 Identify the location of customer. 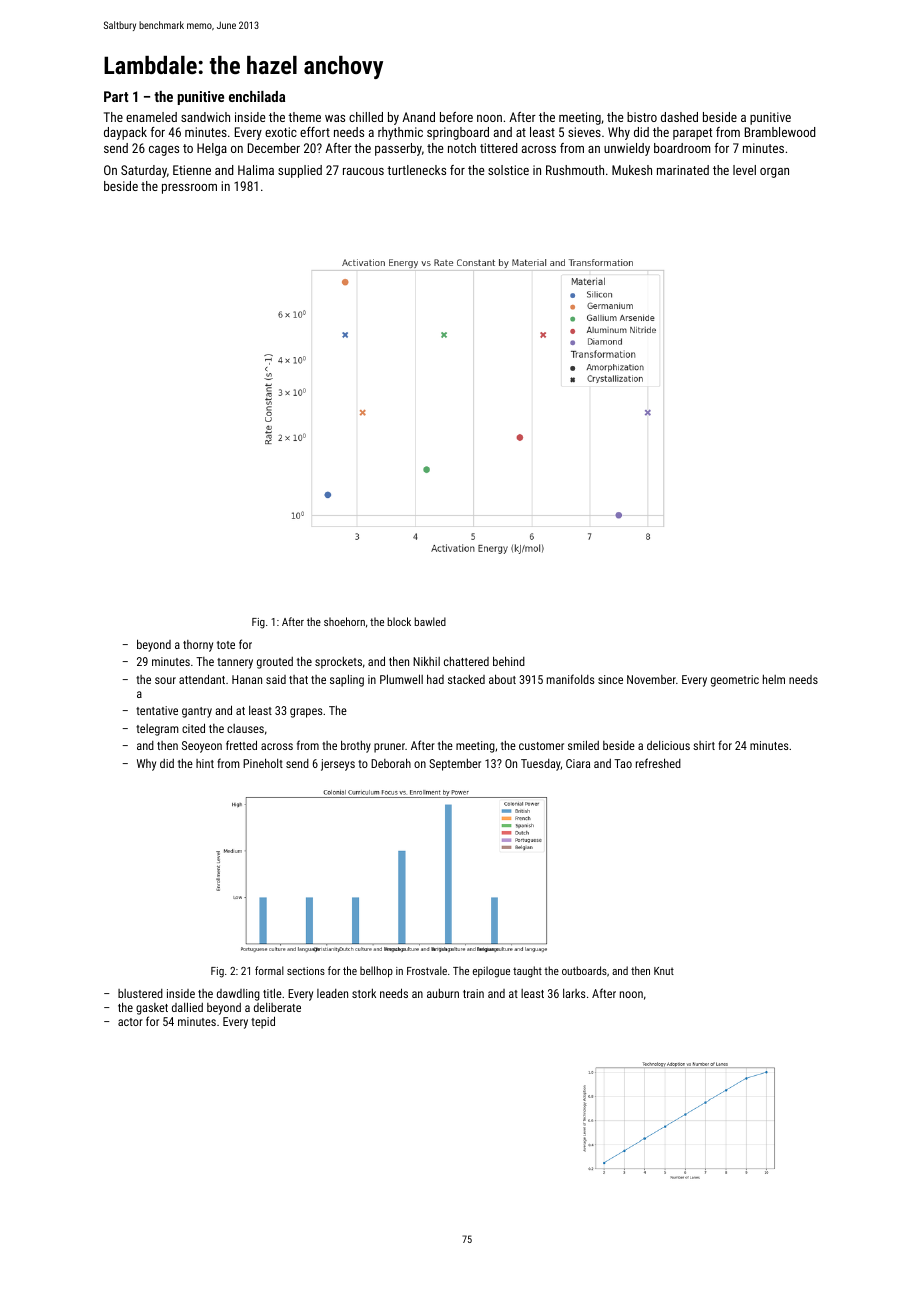
(541, 746).
